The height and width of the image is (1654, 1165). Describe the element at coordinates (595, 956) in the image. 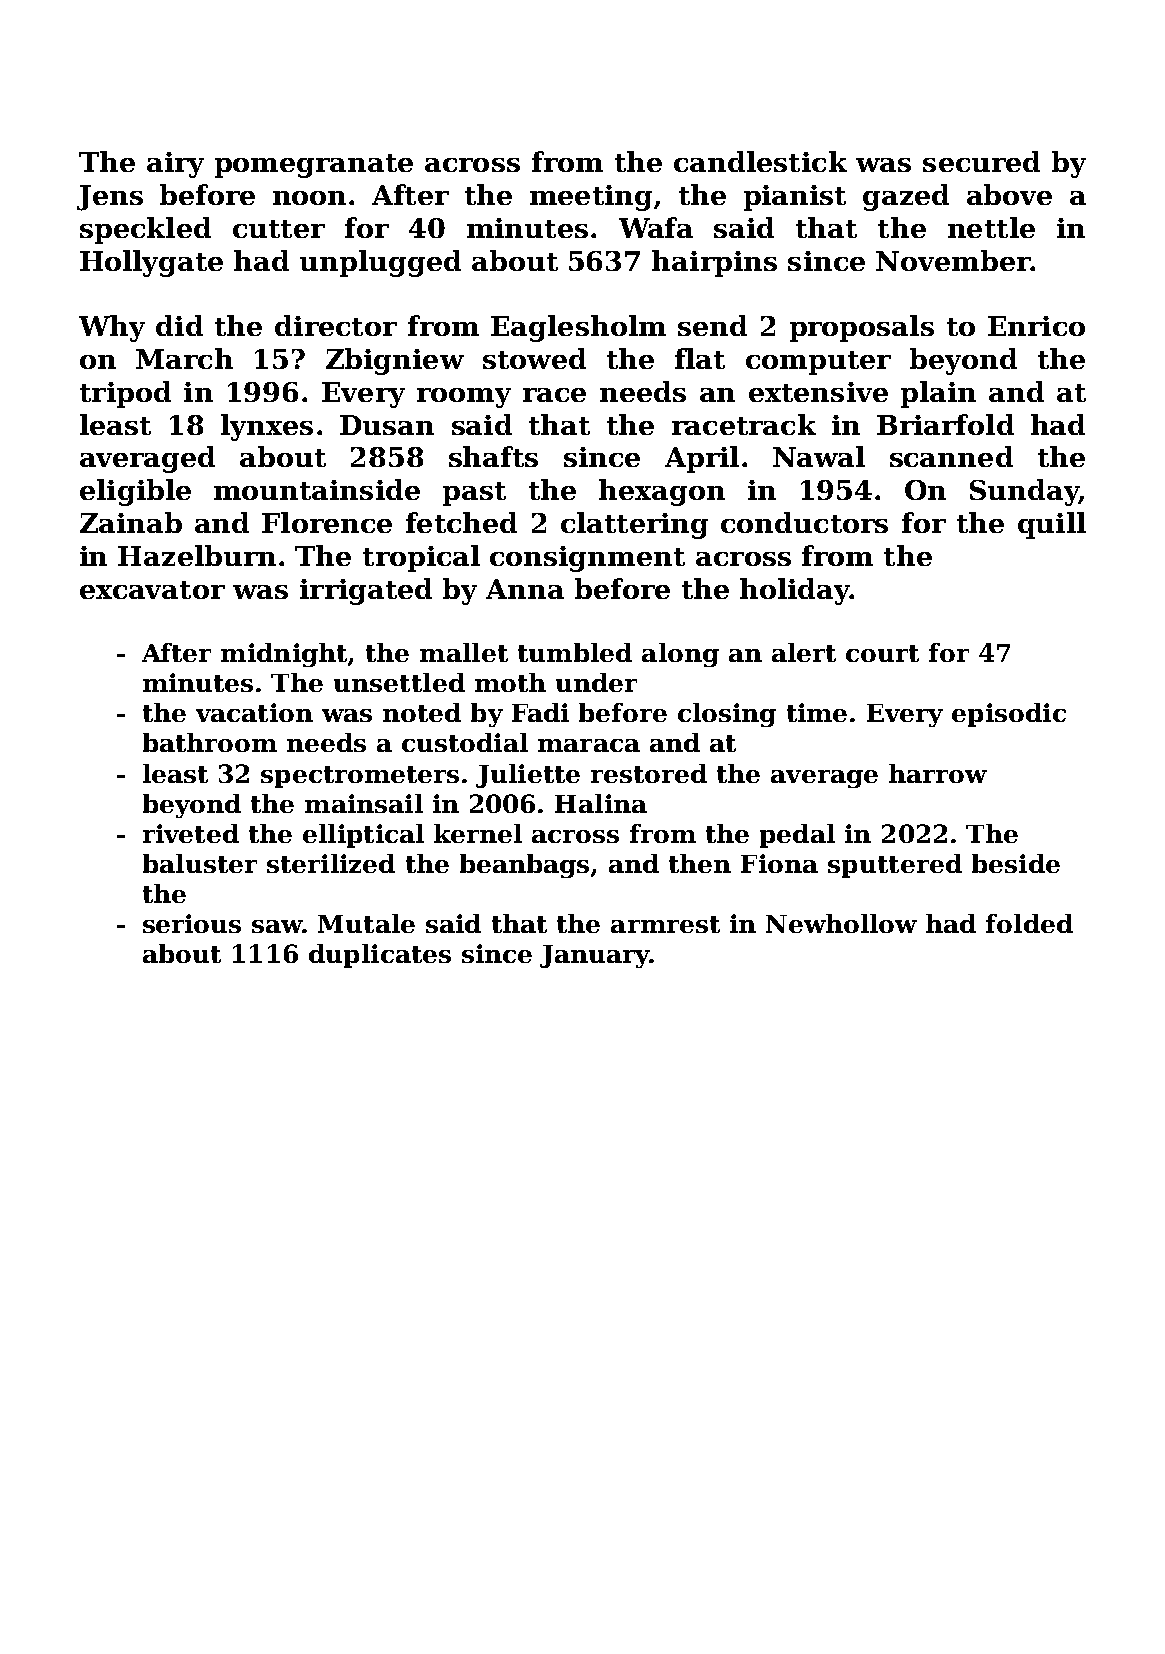

I see `January` at that location.
